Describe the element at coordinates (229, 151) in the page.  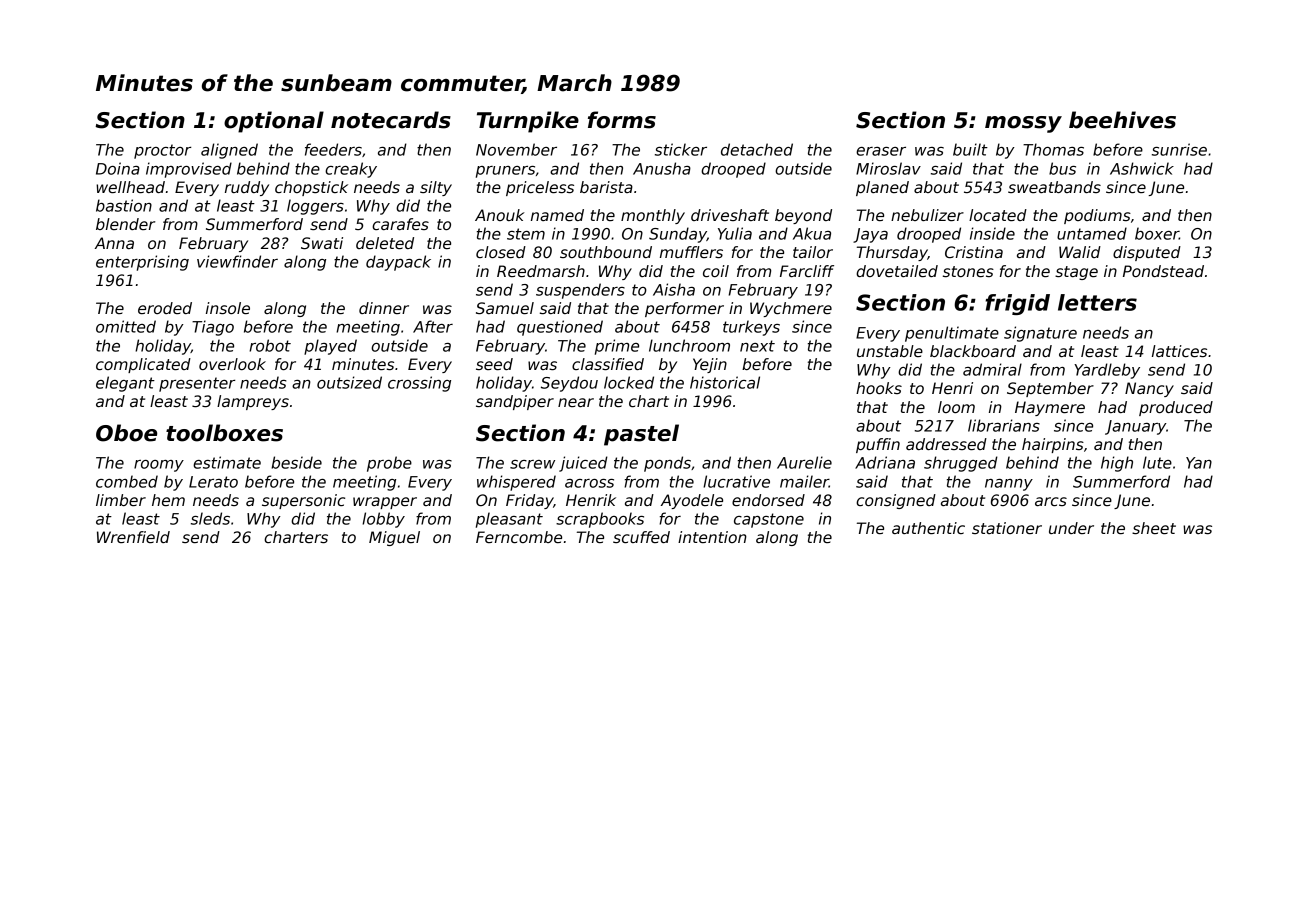
I see `aligned` at that location.
